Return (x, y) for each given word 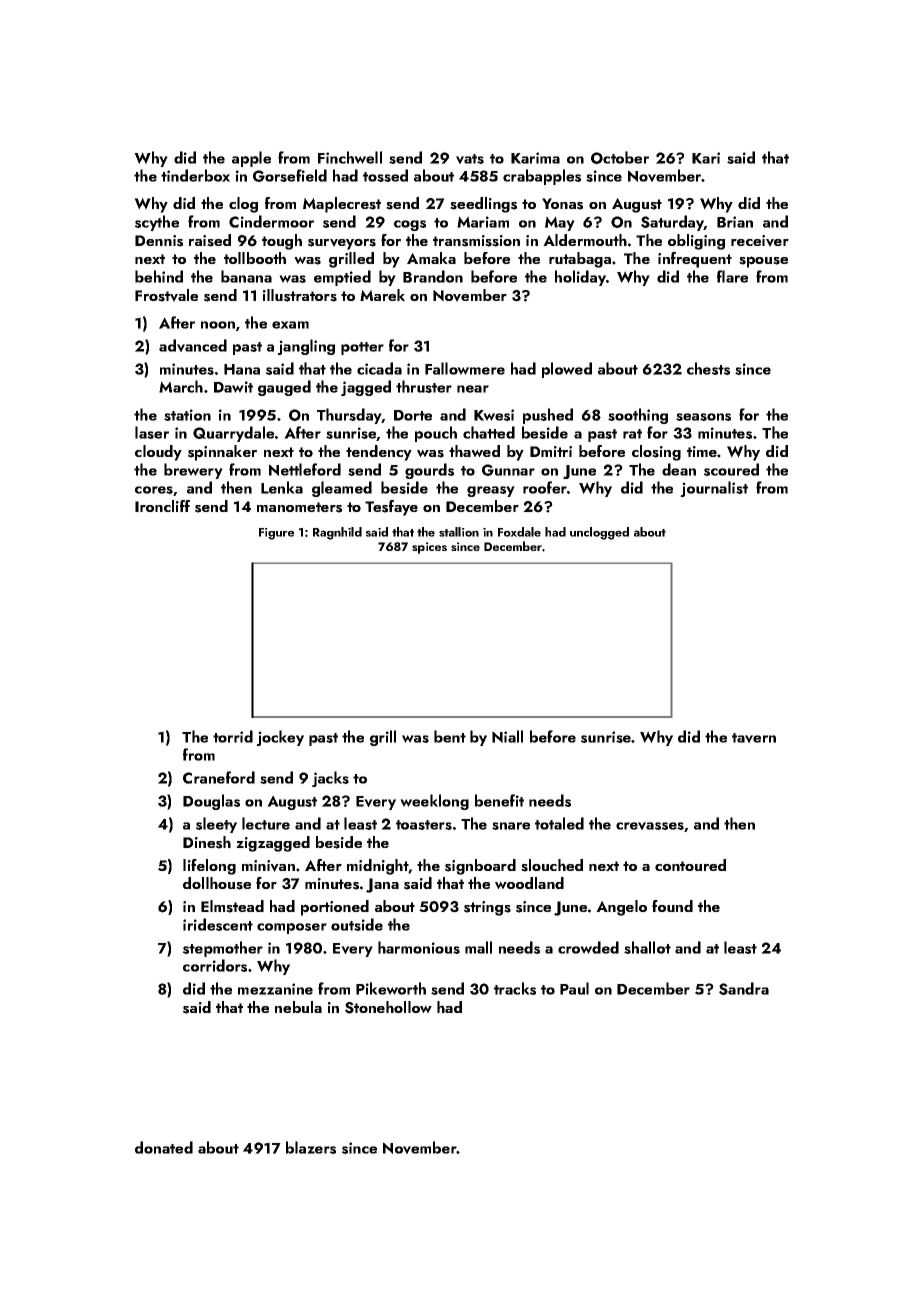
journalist (714, 489)
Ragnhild (337, 533)
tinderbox (195, 175)
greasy (491, 491)
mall (478, 947)
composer (292, 928)
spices (429, 548)
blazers (311, 1147)
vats (470, 159)
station (187, 415)
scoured (731, 469)
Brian (735, 222)
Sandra (744, 988)
